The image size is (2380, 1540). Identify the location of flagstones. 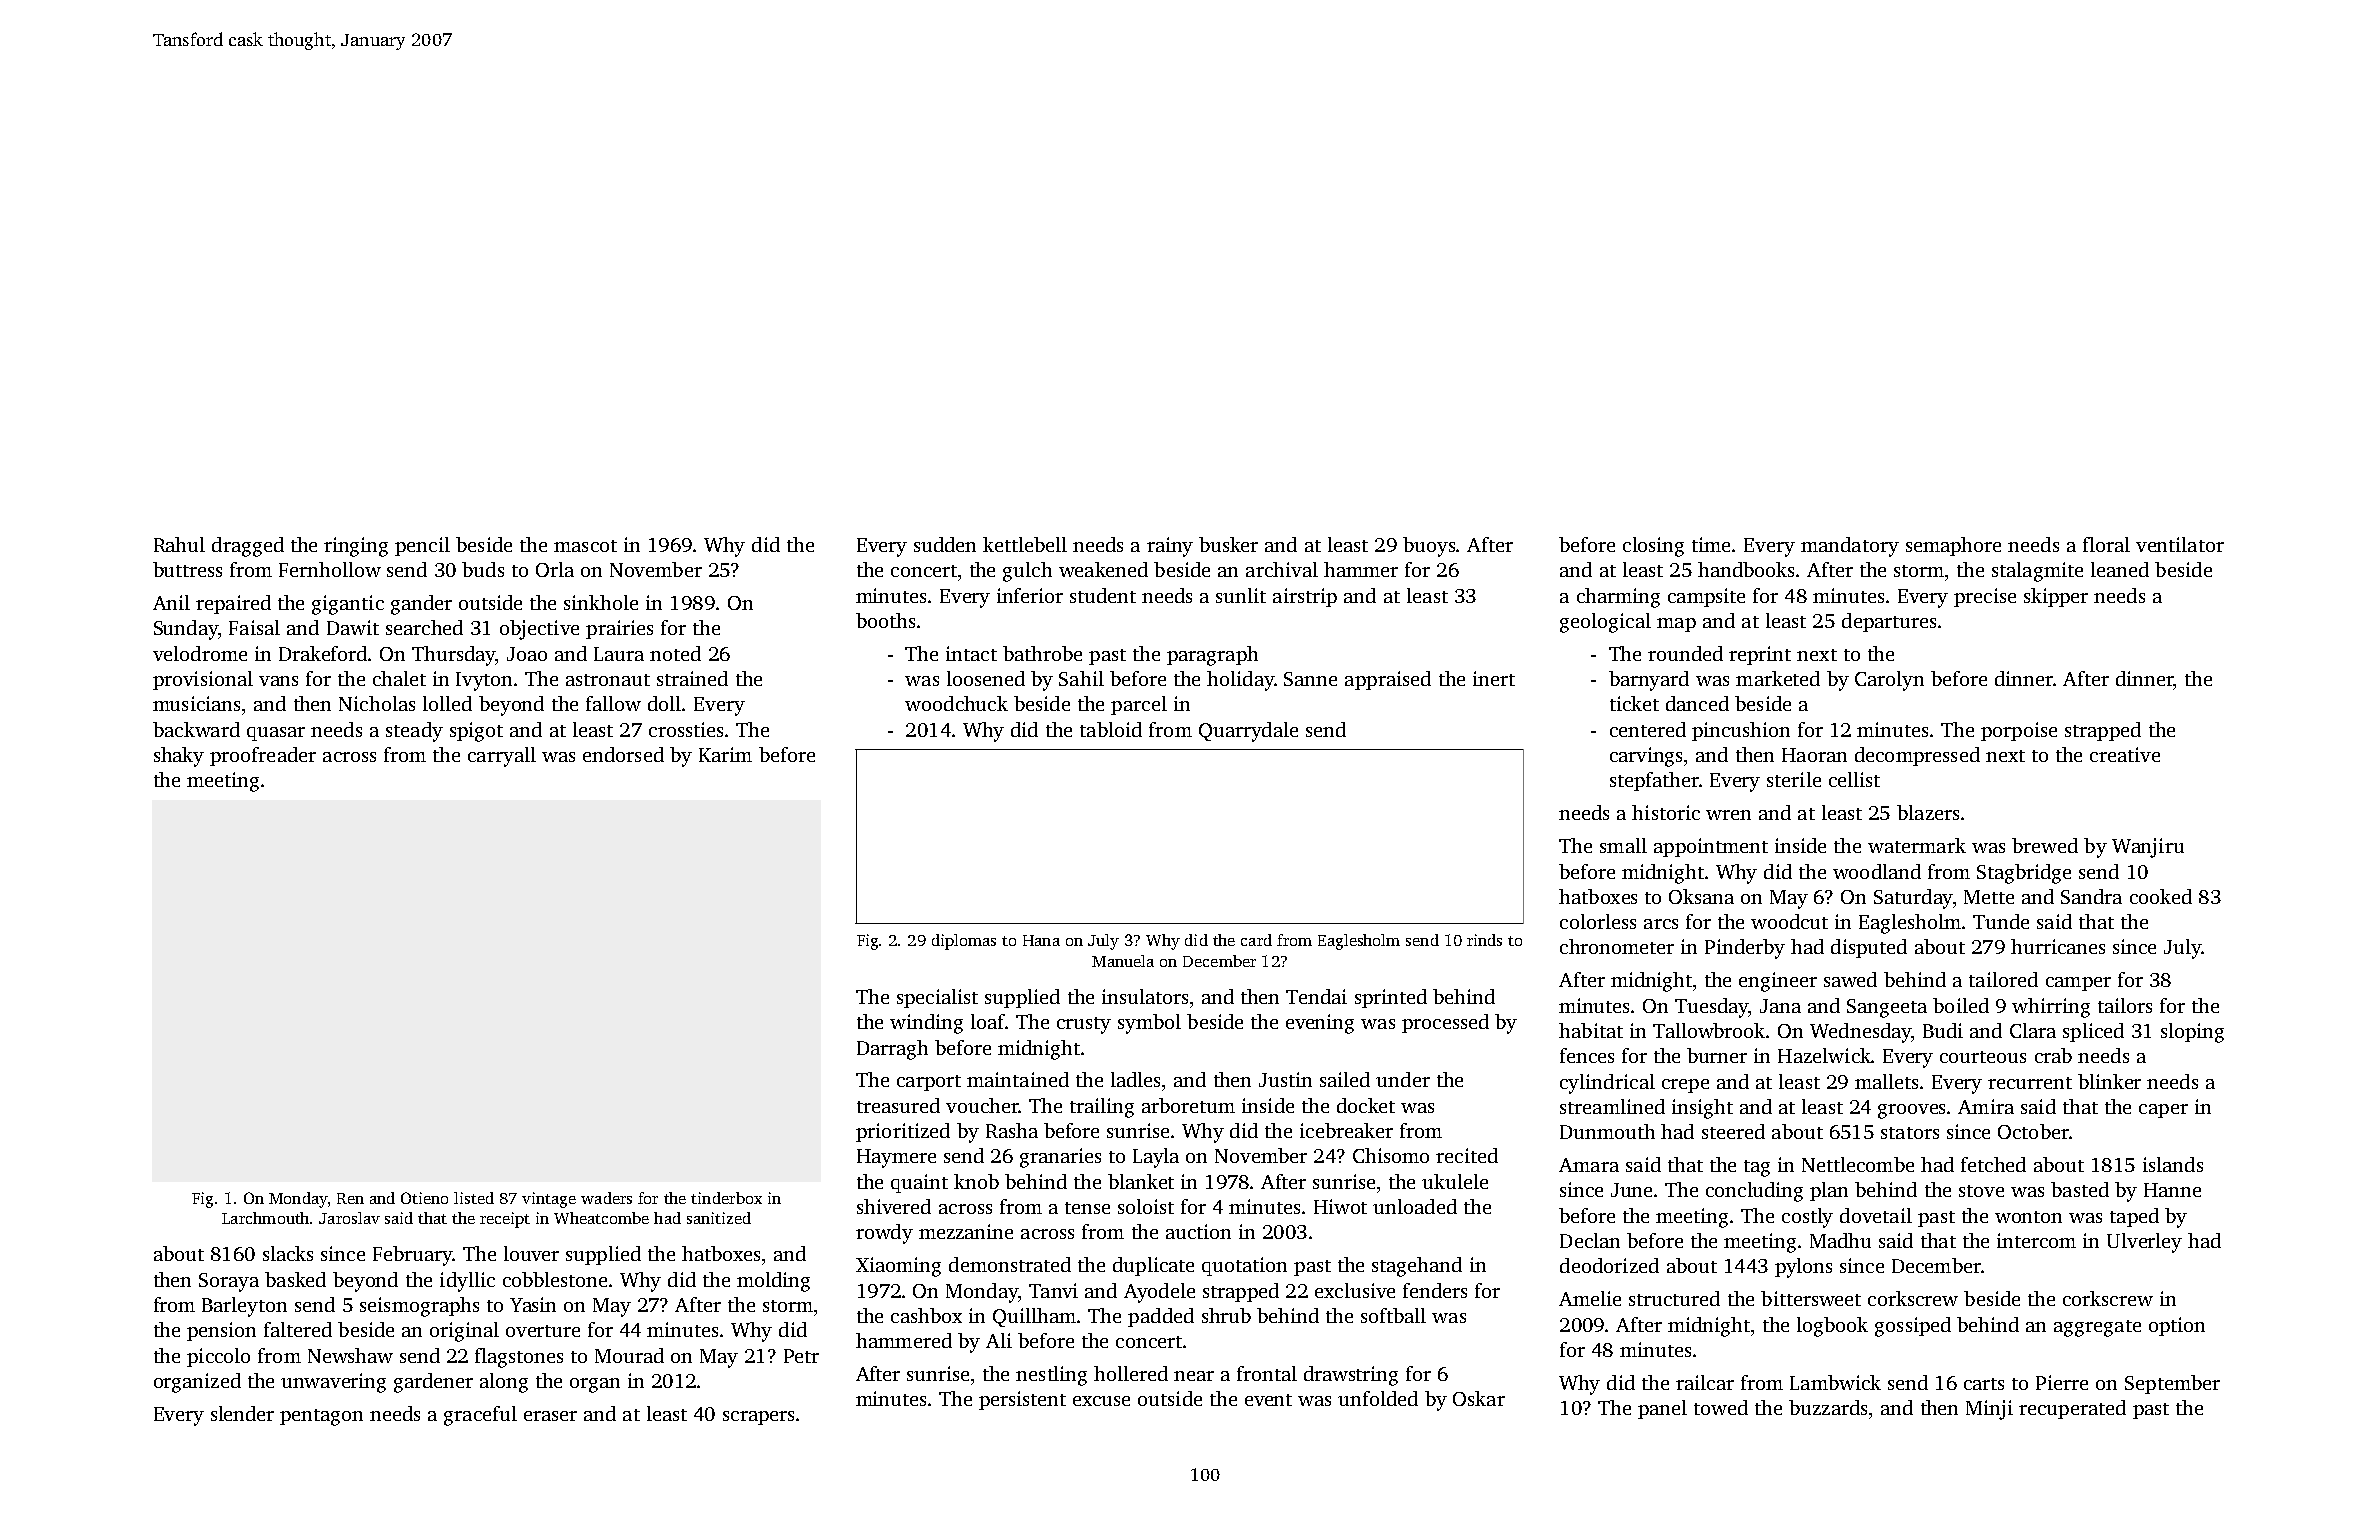
(519, 1358).
